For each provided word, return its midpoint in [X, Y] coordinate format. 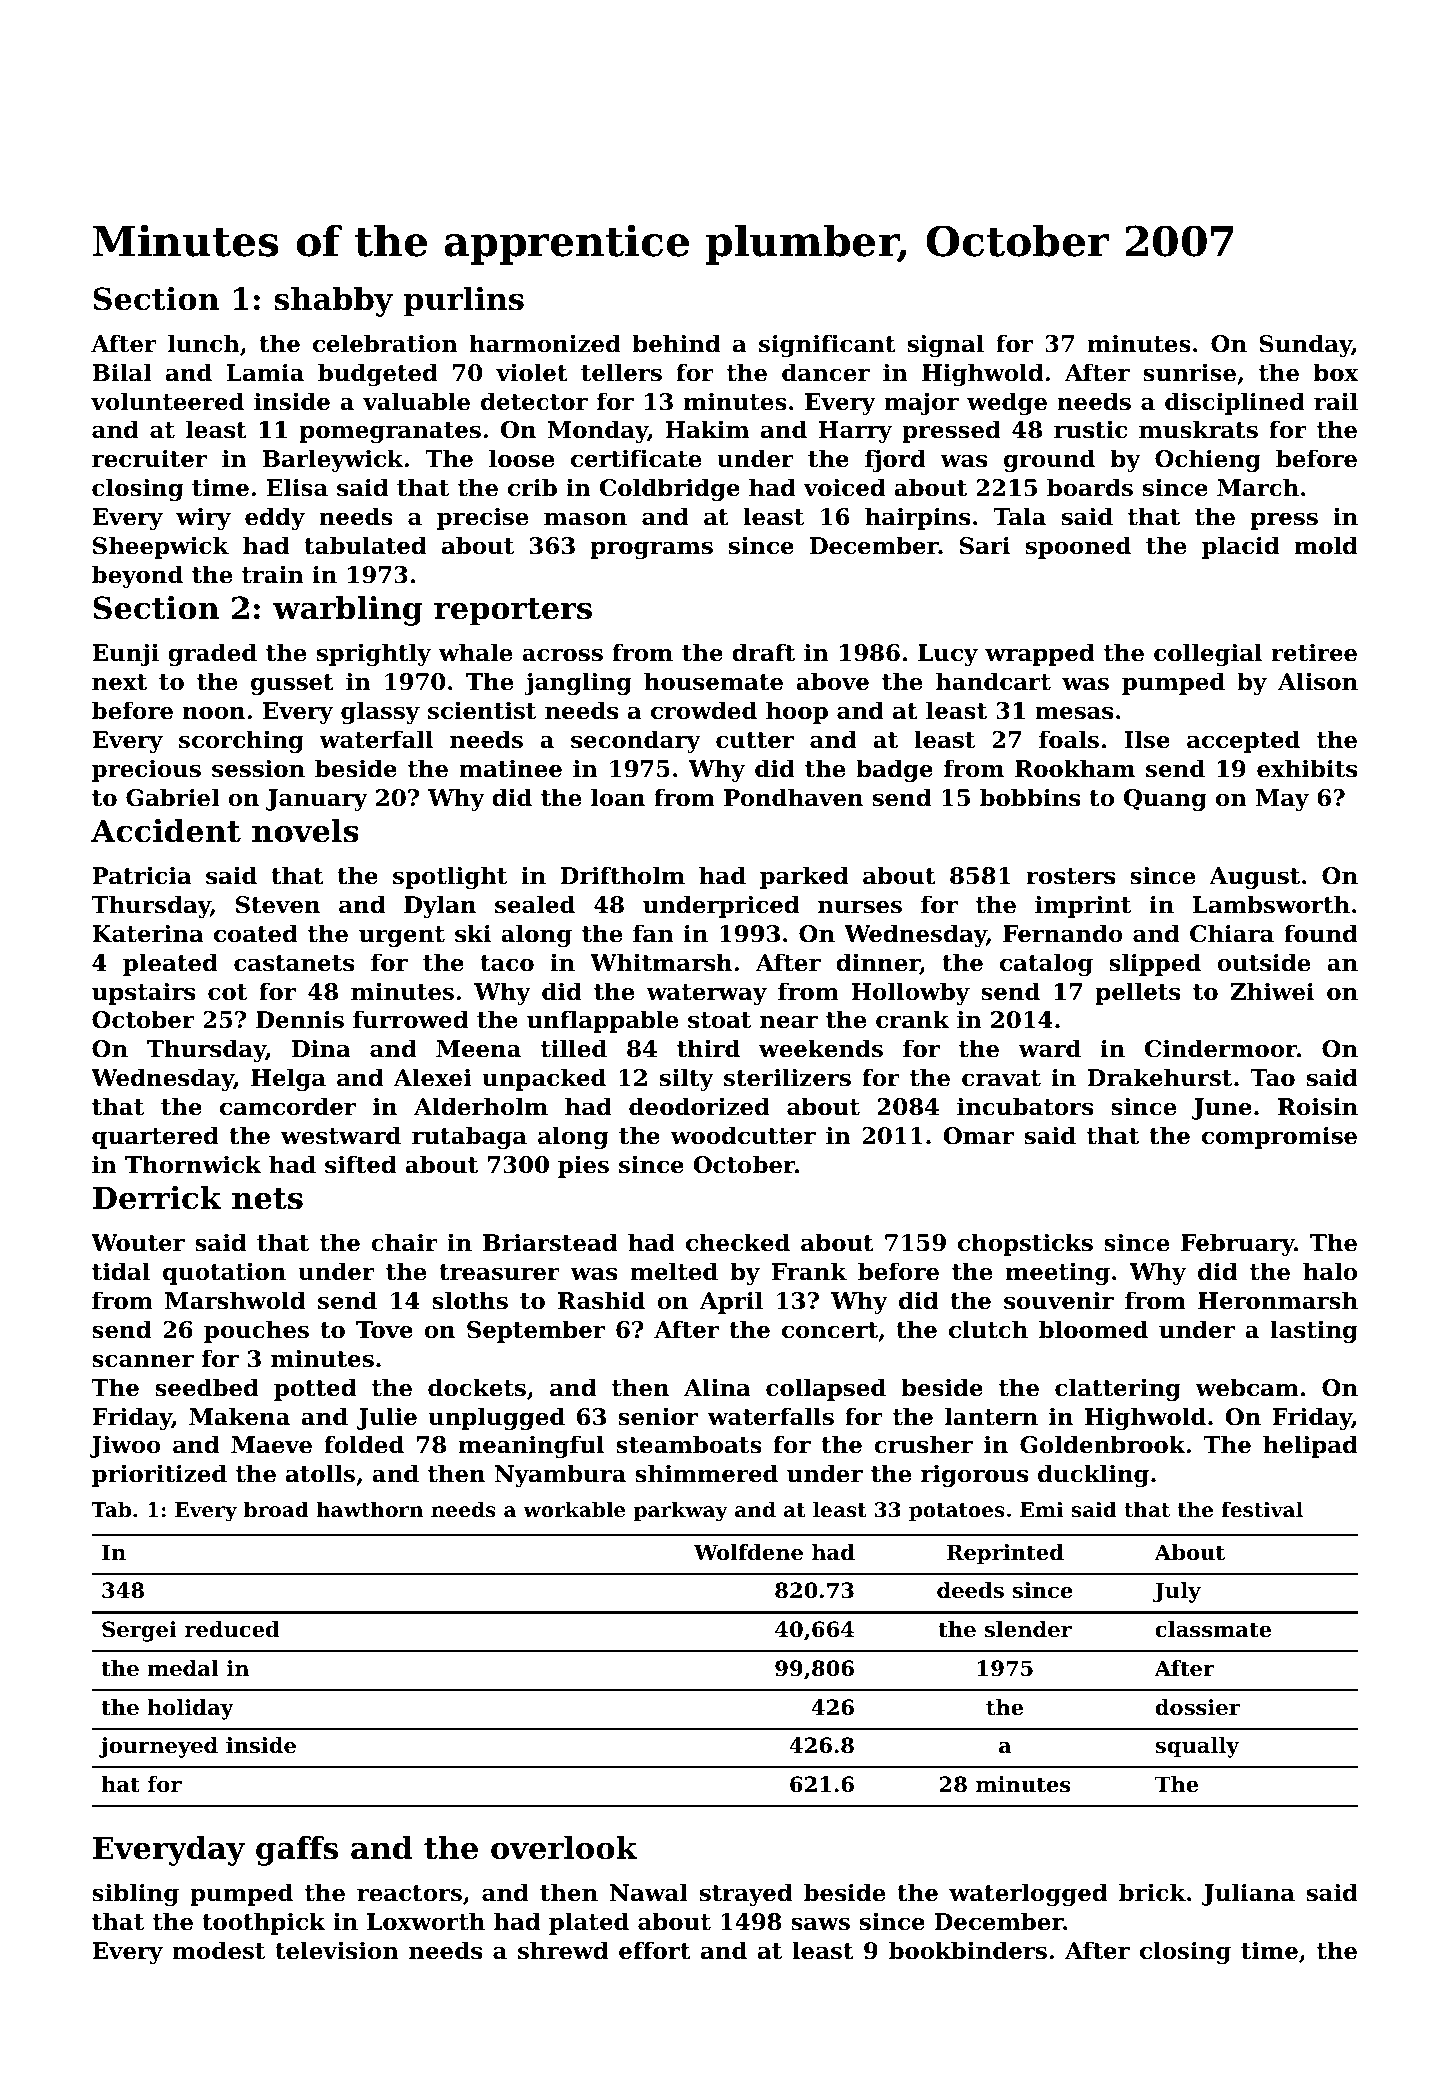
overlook [564, 1848]
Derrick [157, 1198]
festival [1262, 1509]
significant [827, 345]
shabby [333, 302]
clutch [988, 1329]
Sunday [1306, 345]
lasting [1314, 1331]
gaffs [297, 1851]
